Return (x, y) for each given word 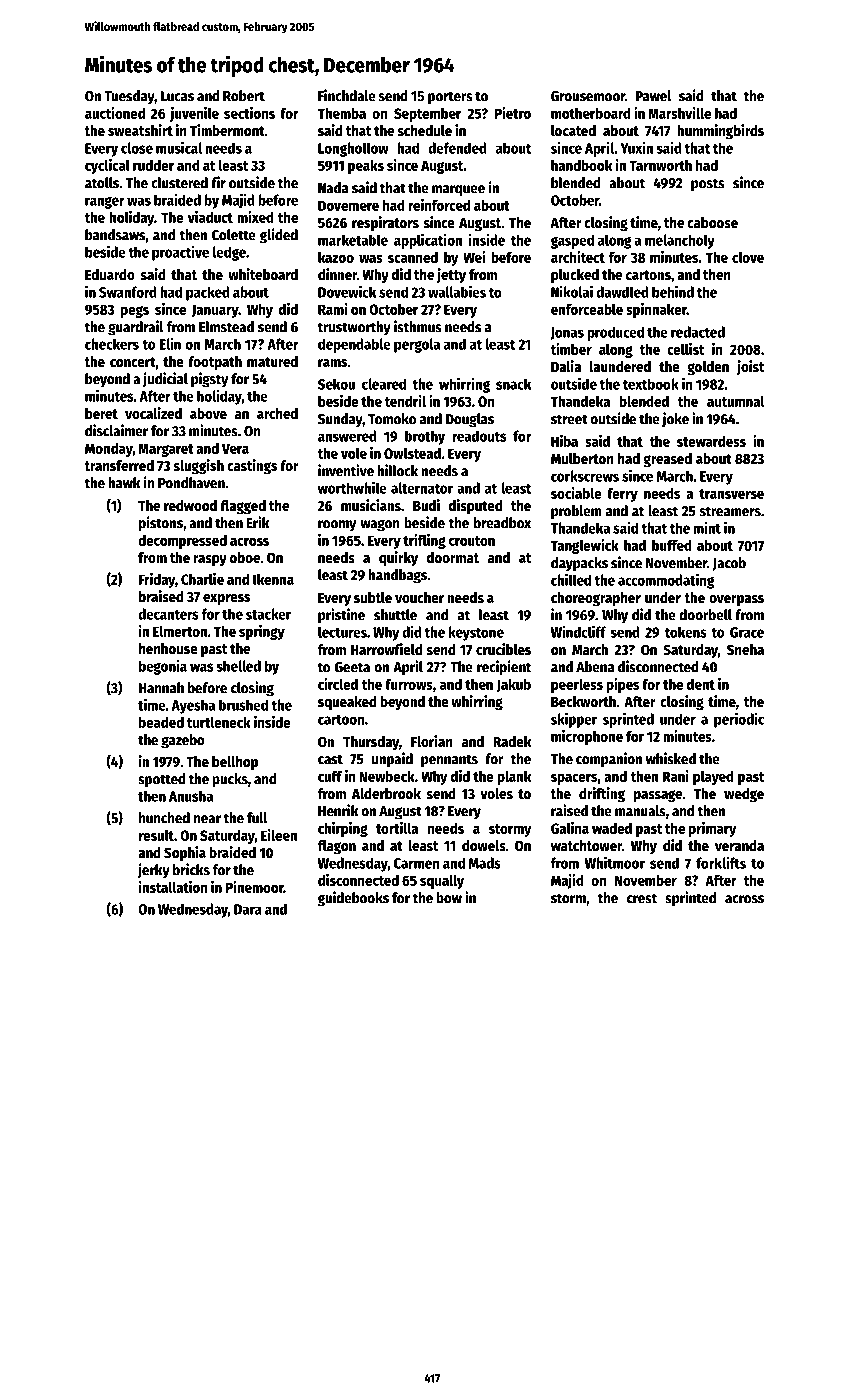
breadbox (502, 523)
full (257, 818)
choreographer (596, 599)
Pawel (653, 96)
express (226, 599)
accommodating (666, 581)
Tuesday (129, 97)
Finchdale (347, 95)
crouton (472, 541)
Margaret (166, 450)
